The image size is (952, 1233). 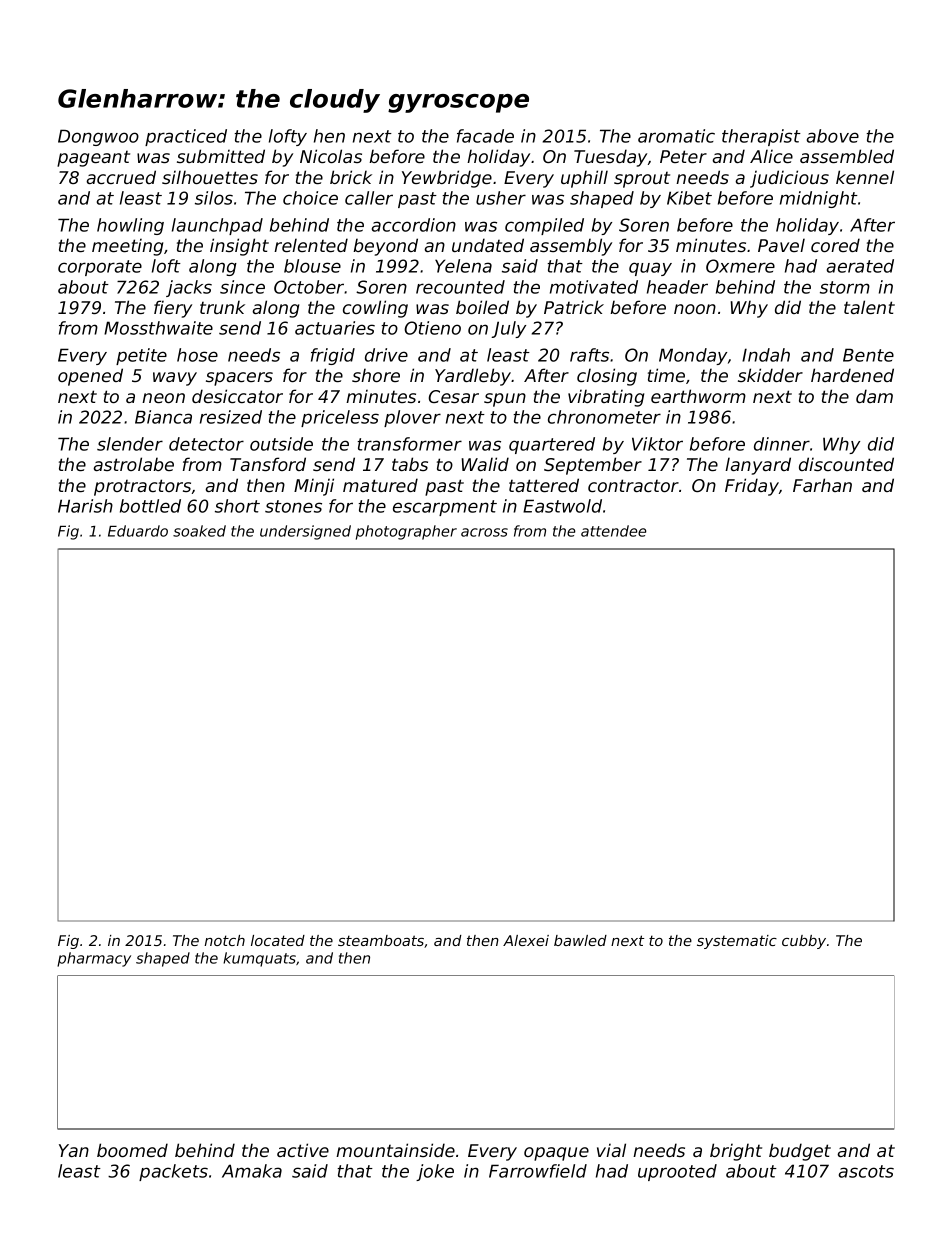 I want to click on Yan, so click(x=74, y=1150).
